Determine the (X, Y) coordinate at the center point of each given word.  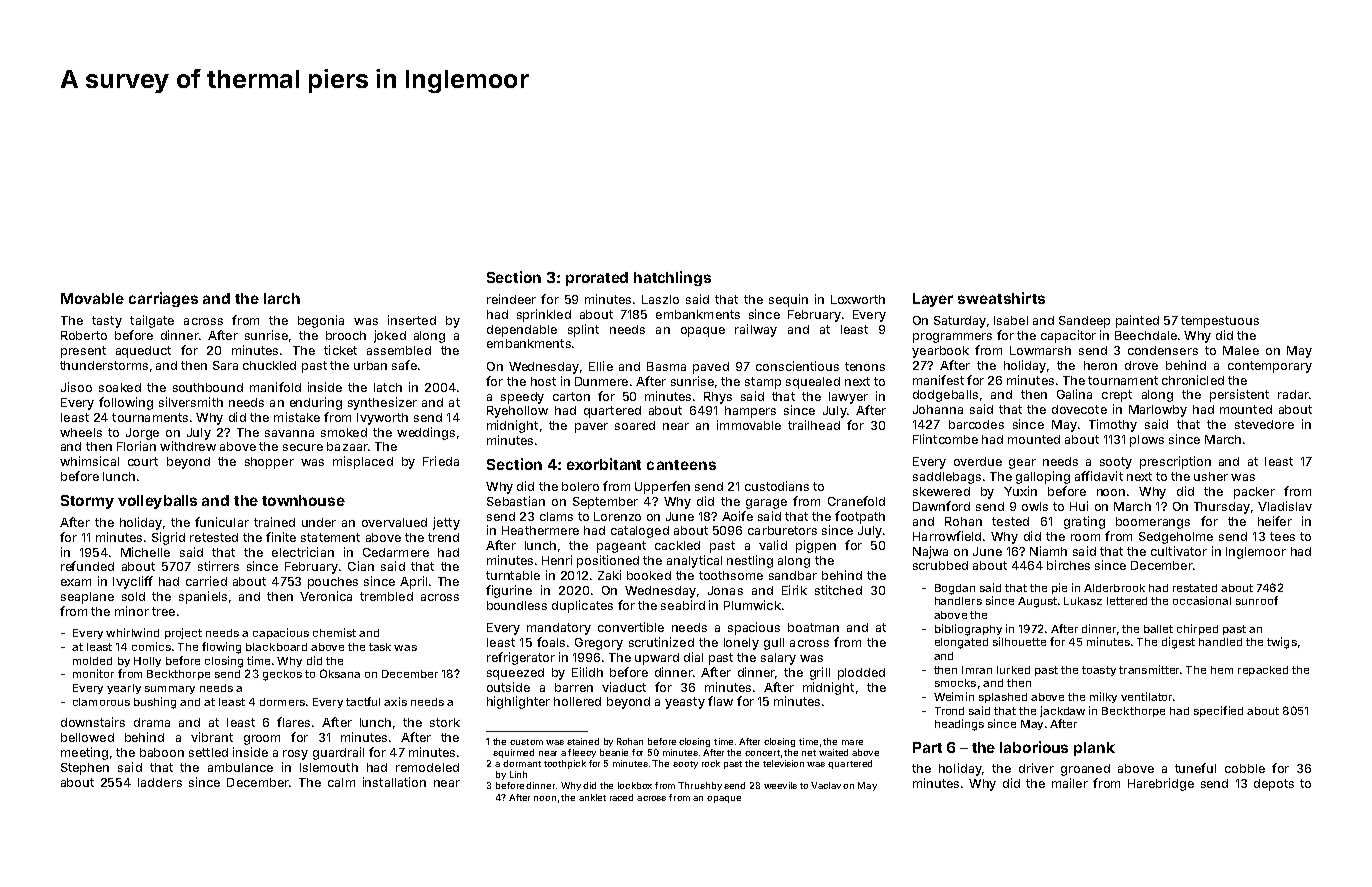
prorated (597, 279)
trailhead (814, 425)
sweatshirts (1001, 298)
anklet (592, 797)
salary (778, 659)
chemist (334, 632)
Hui (1079, 506)
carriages (163, 299)
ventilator (1146, 696)
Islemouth (329, 767)
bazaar (347, 446)
